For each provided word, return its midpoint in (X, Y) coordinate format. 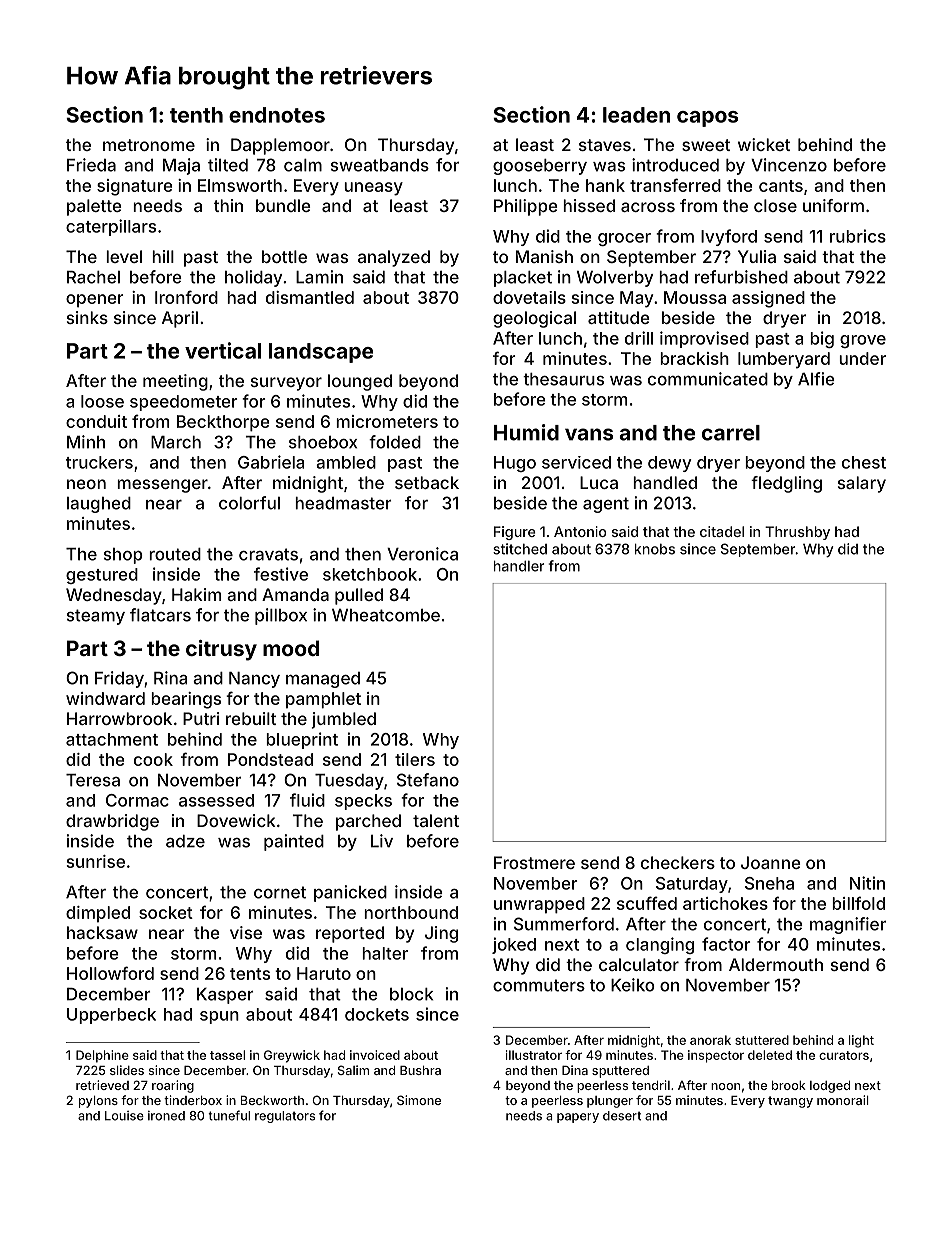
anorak (710, 1040)
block (411, 994)
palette (94, 207)
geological (534, 319)
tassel (227, 1055)
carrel (731, 433)
